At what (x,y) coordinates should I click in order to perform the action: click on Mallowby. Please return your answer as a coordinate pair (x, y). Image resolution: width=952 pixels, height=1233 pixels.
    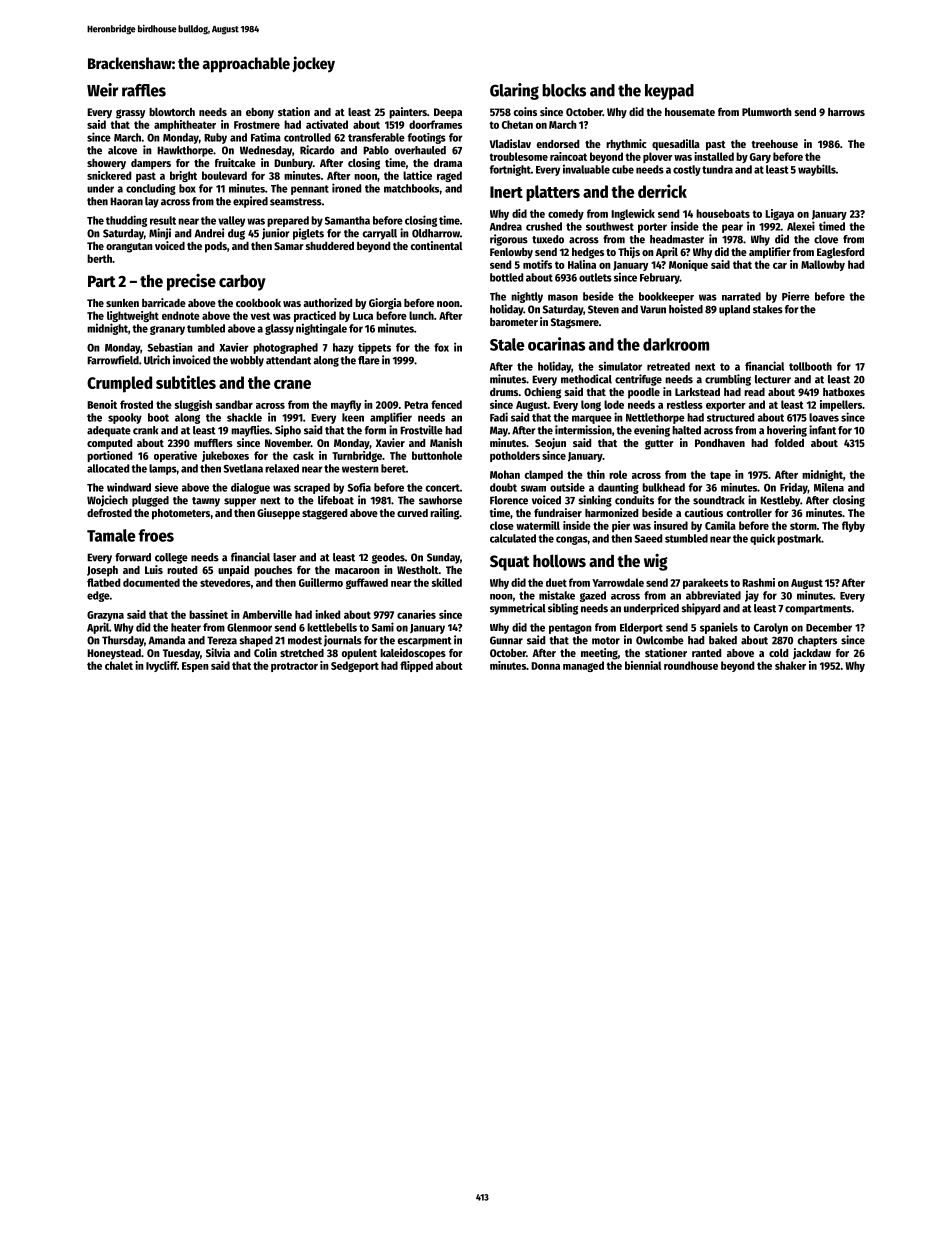
    Looking at the image, I should click on (823, 265).
